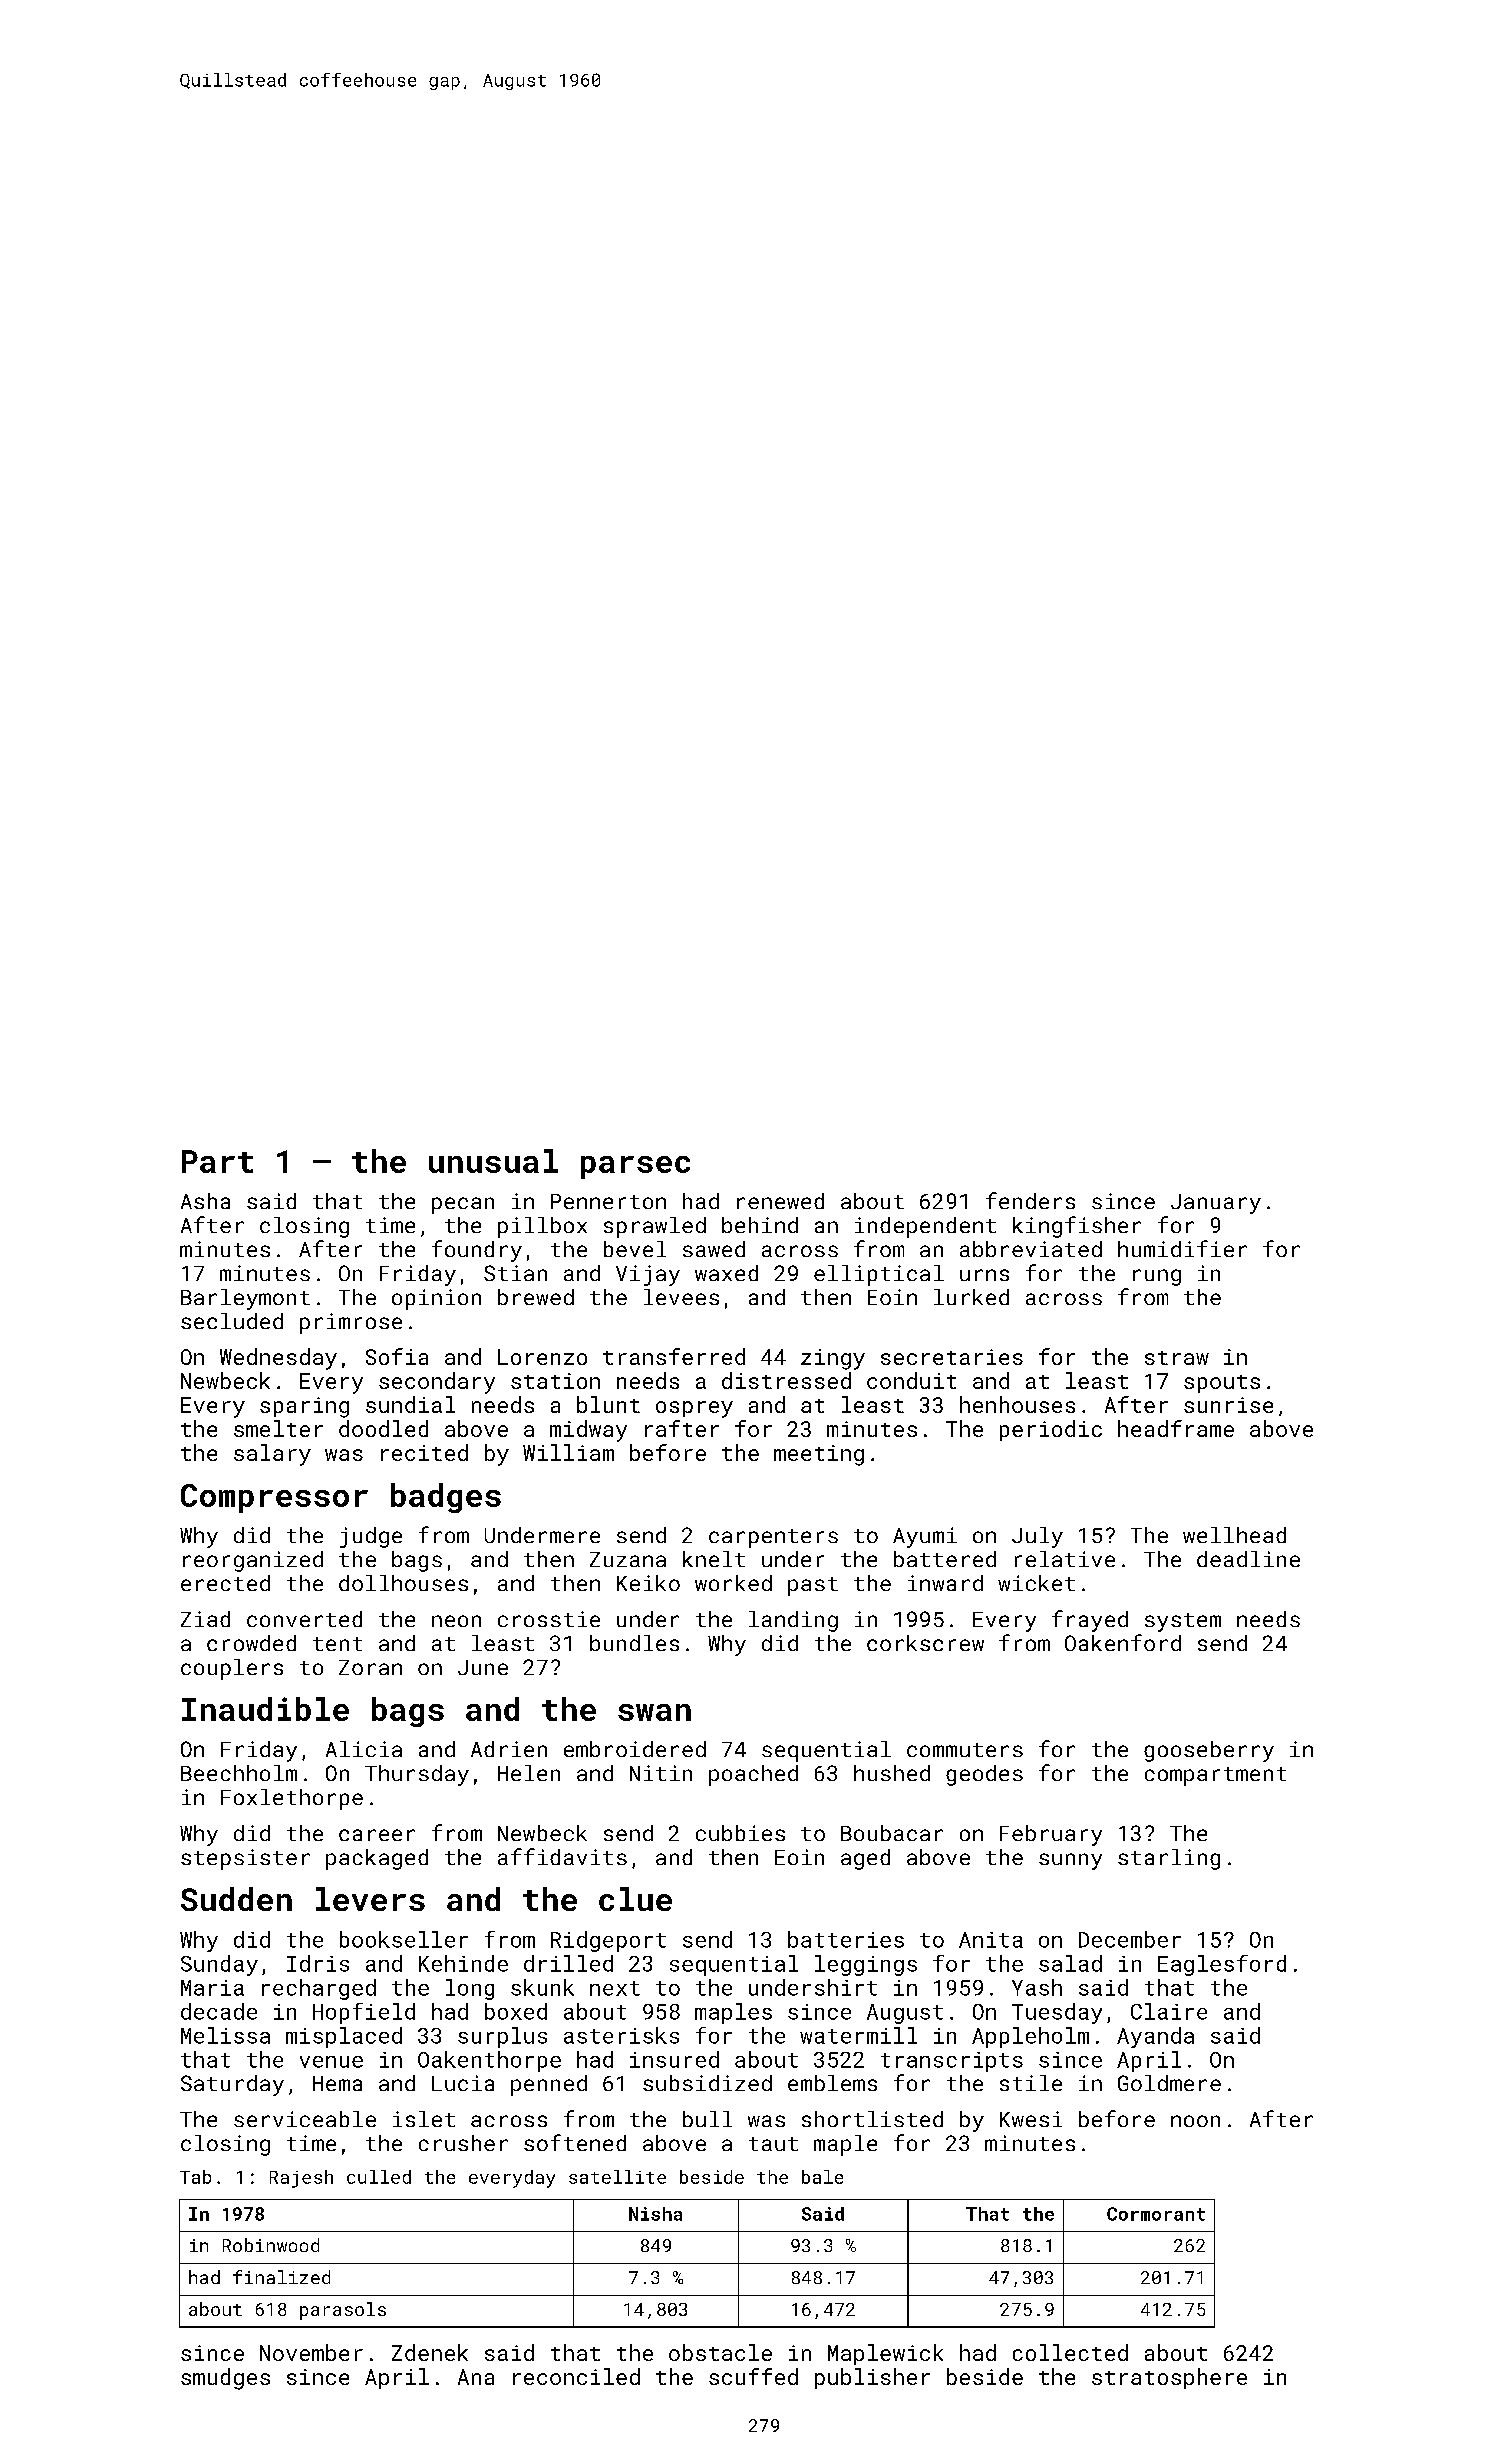 The image size is (1496, 2464). What do you see at coordinates (377, 1835) in the screenshot?
I see `career` at bounding box center [377, 1835].
